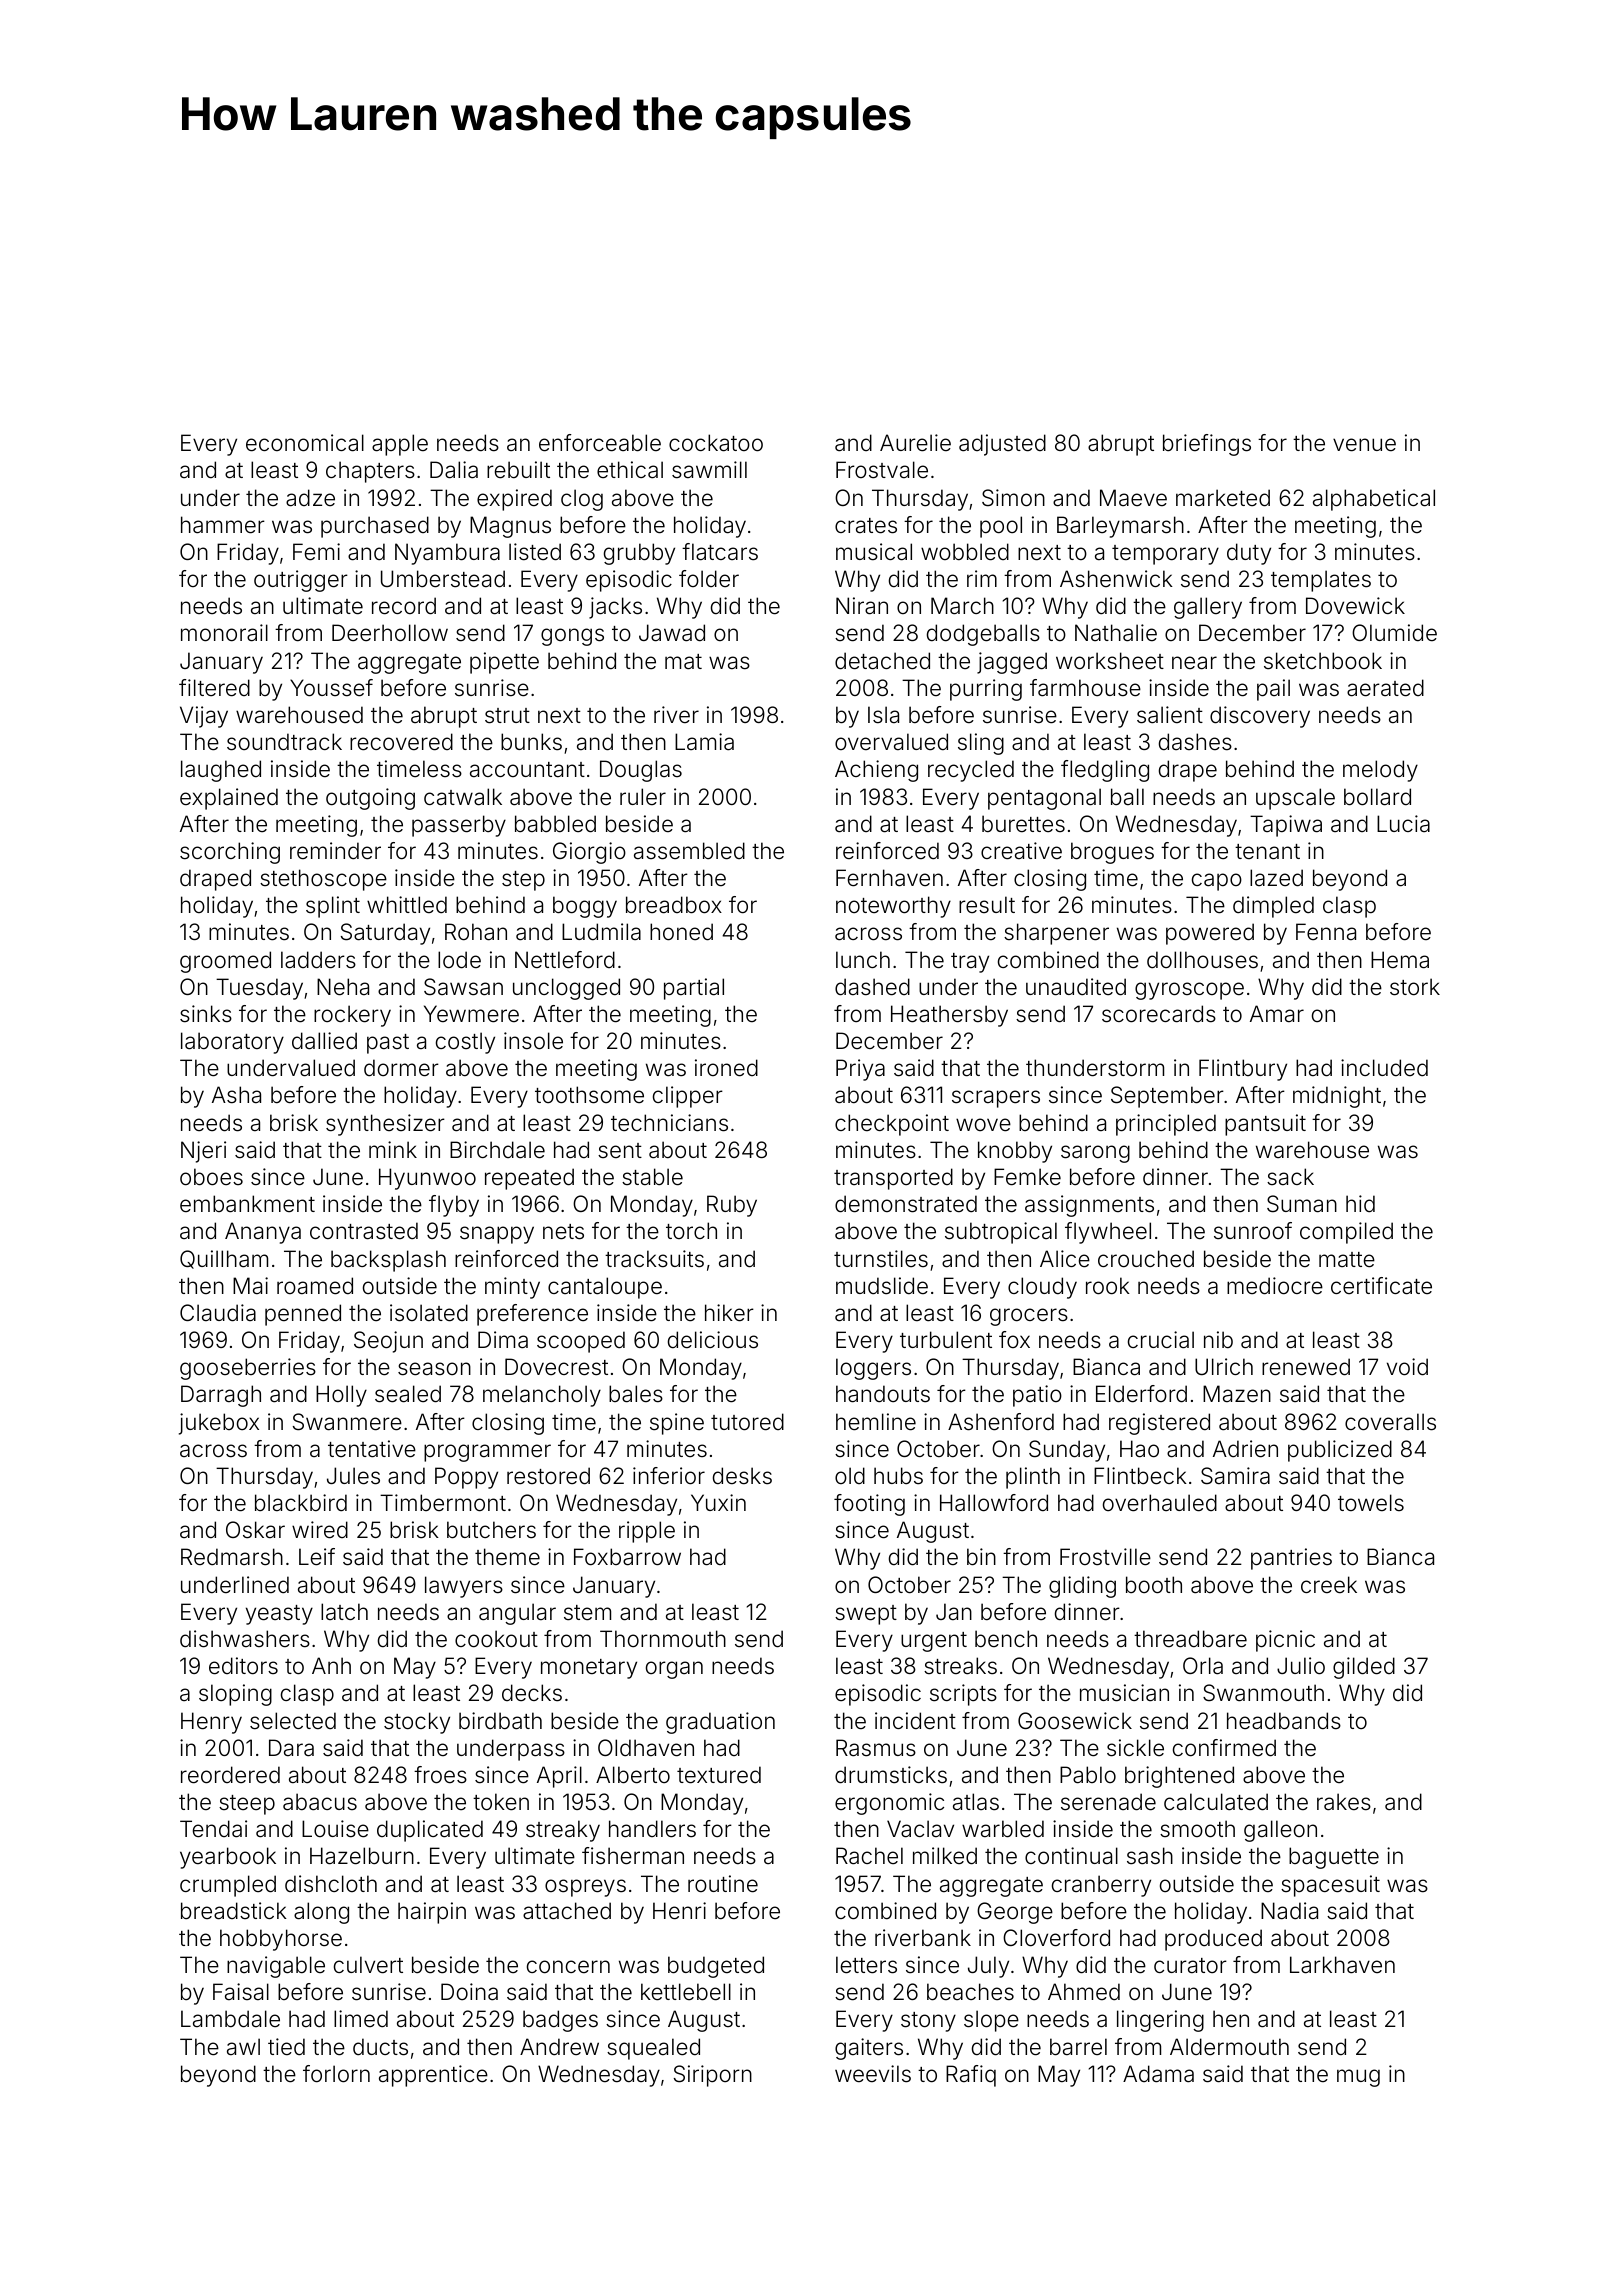  I want to click on Achieng, so click(876, 771).
